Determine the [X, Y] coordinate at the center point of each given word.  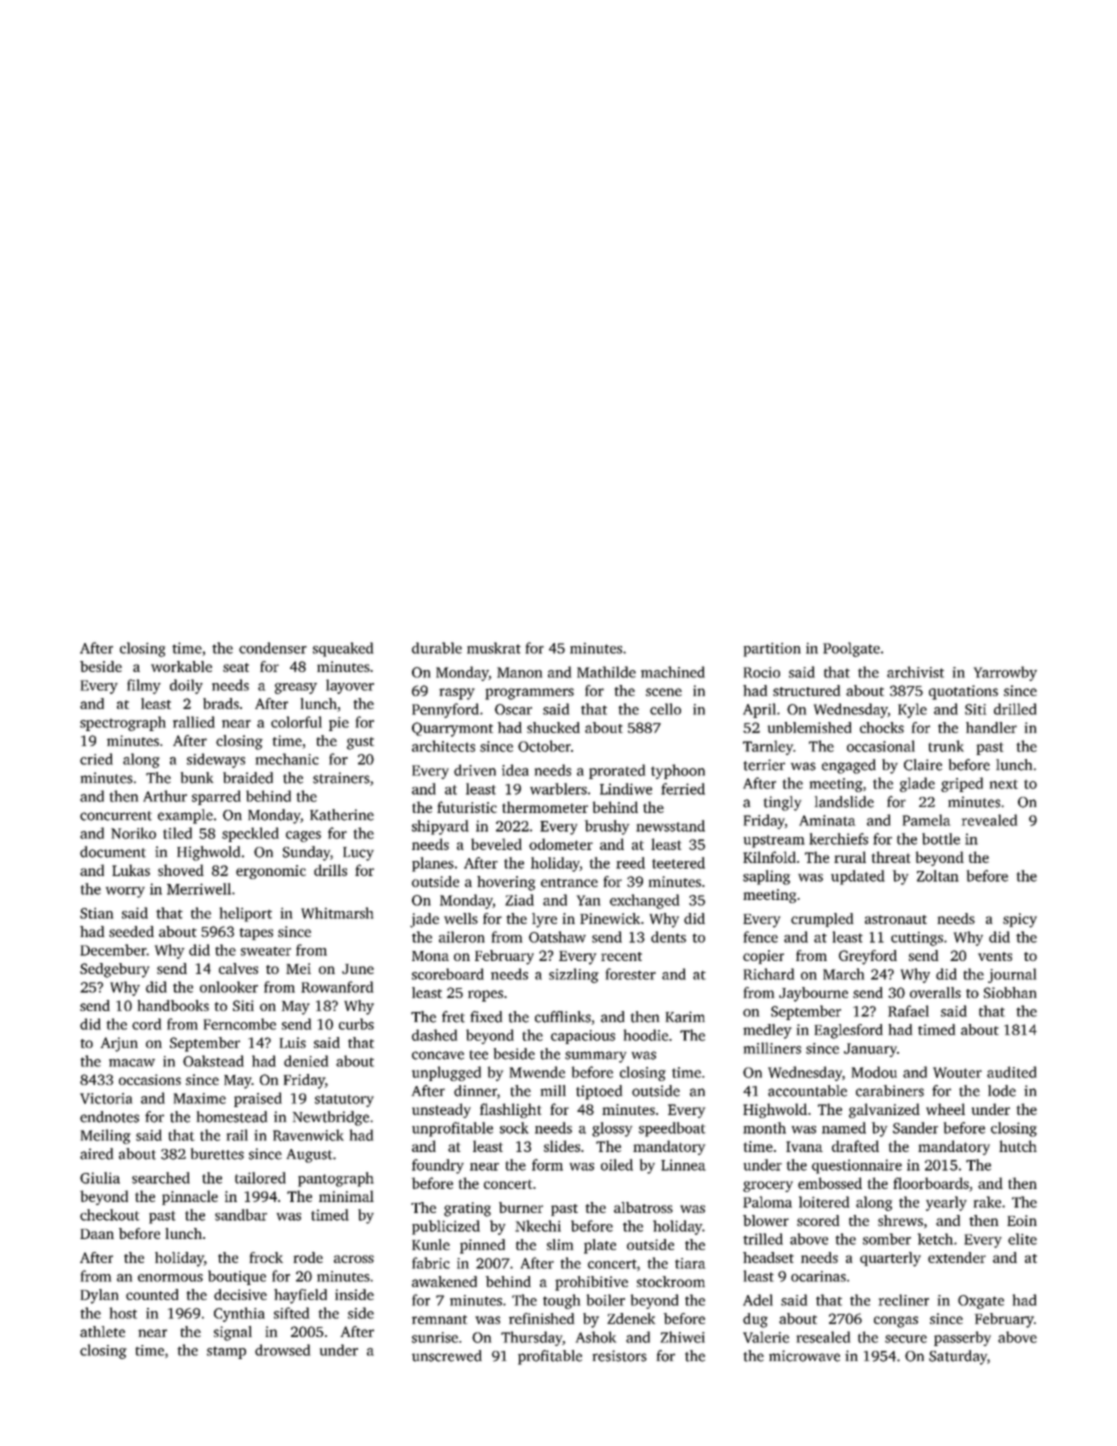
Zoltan [938, 876]
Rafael [908, 1011]
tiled [177, 833]
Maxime [200, 1098]
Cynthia [239, 1314]
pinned [482, 1246]
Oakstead [213, 1061]
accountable [807, 1091]
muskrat [494, 648]
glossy [612, 1129]
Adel [758, 1300]
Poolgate [851, 649]
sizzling [574, 975]
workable [181, 666]
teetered [678, 863]
